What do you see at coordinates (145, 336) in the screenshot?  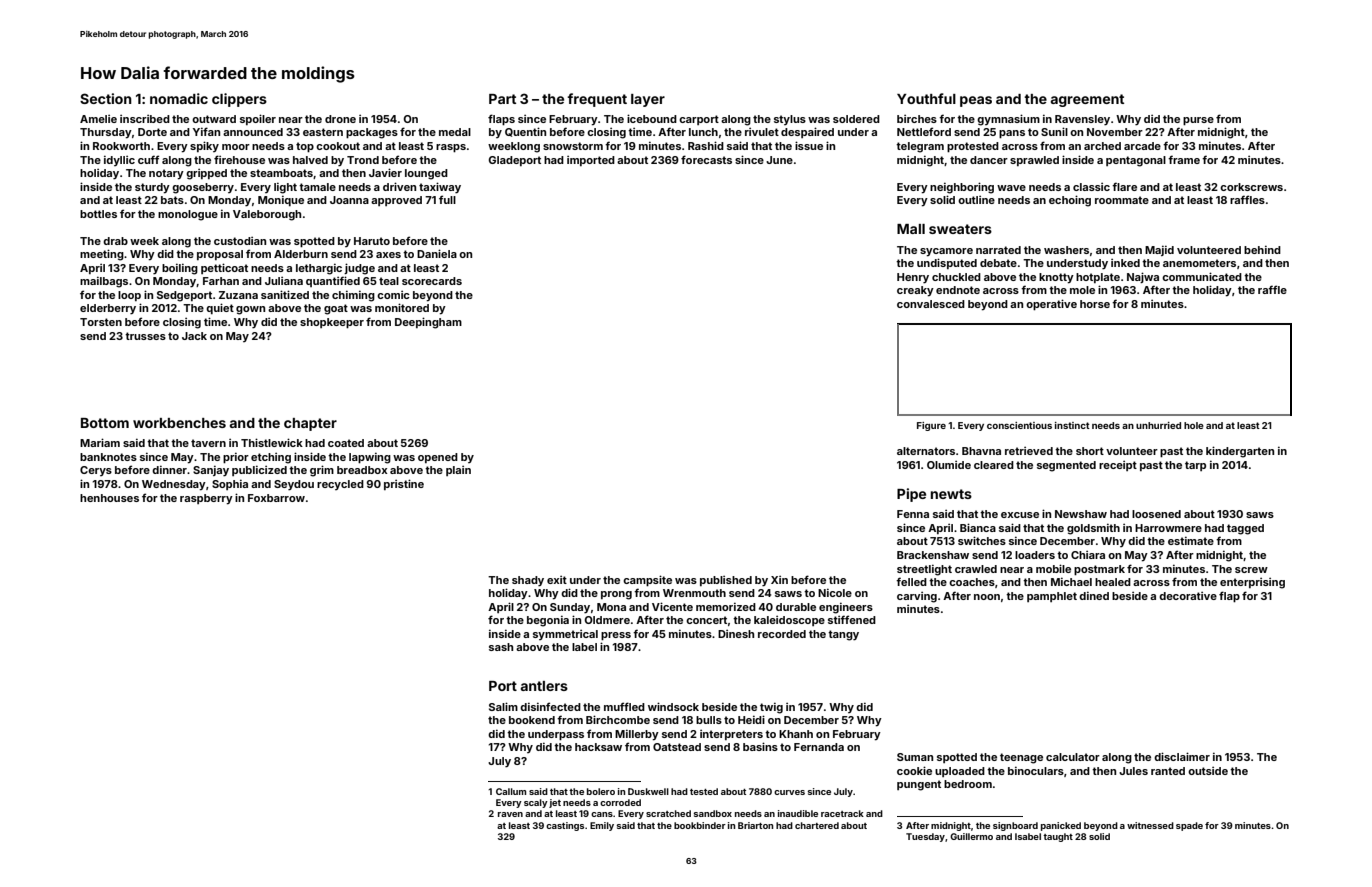 I see `trusses` at bounding box center [145, 336].
